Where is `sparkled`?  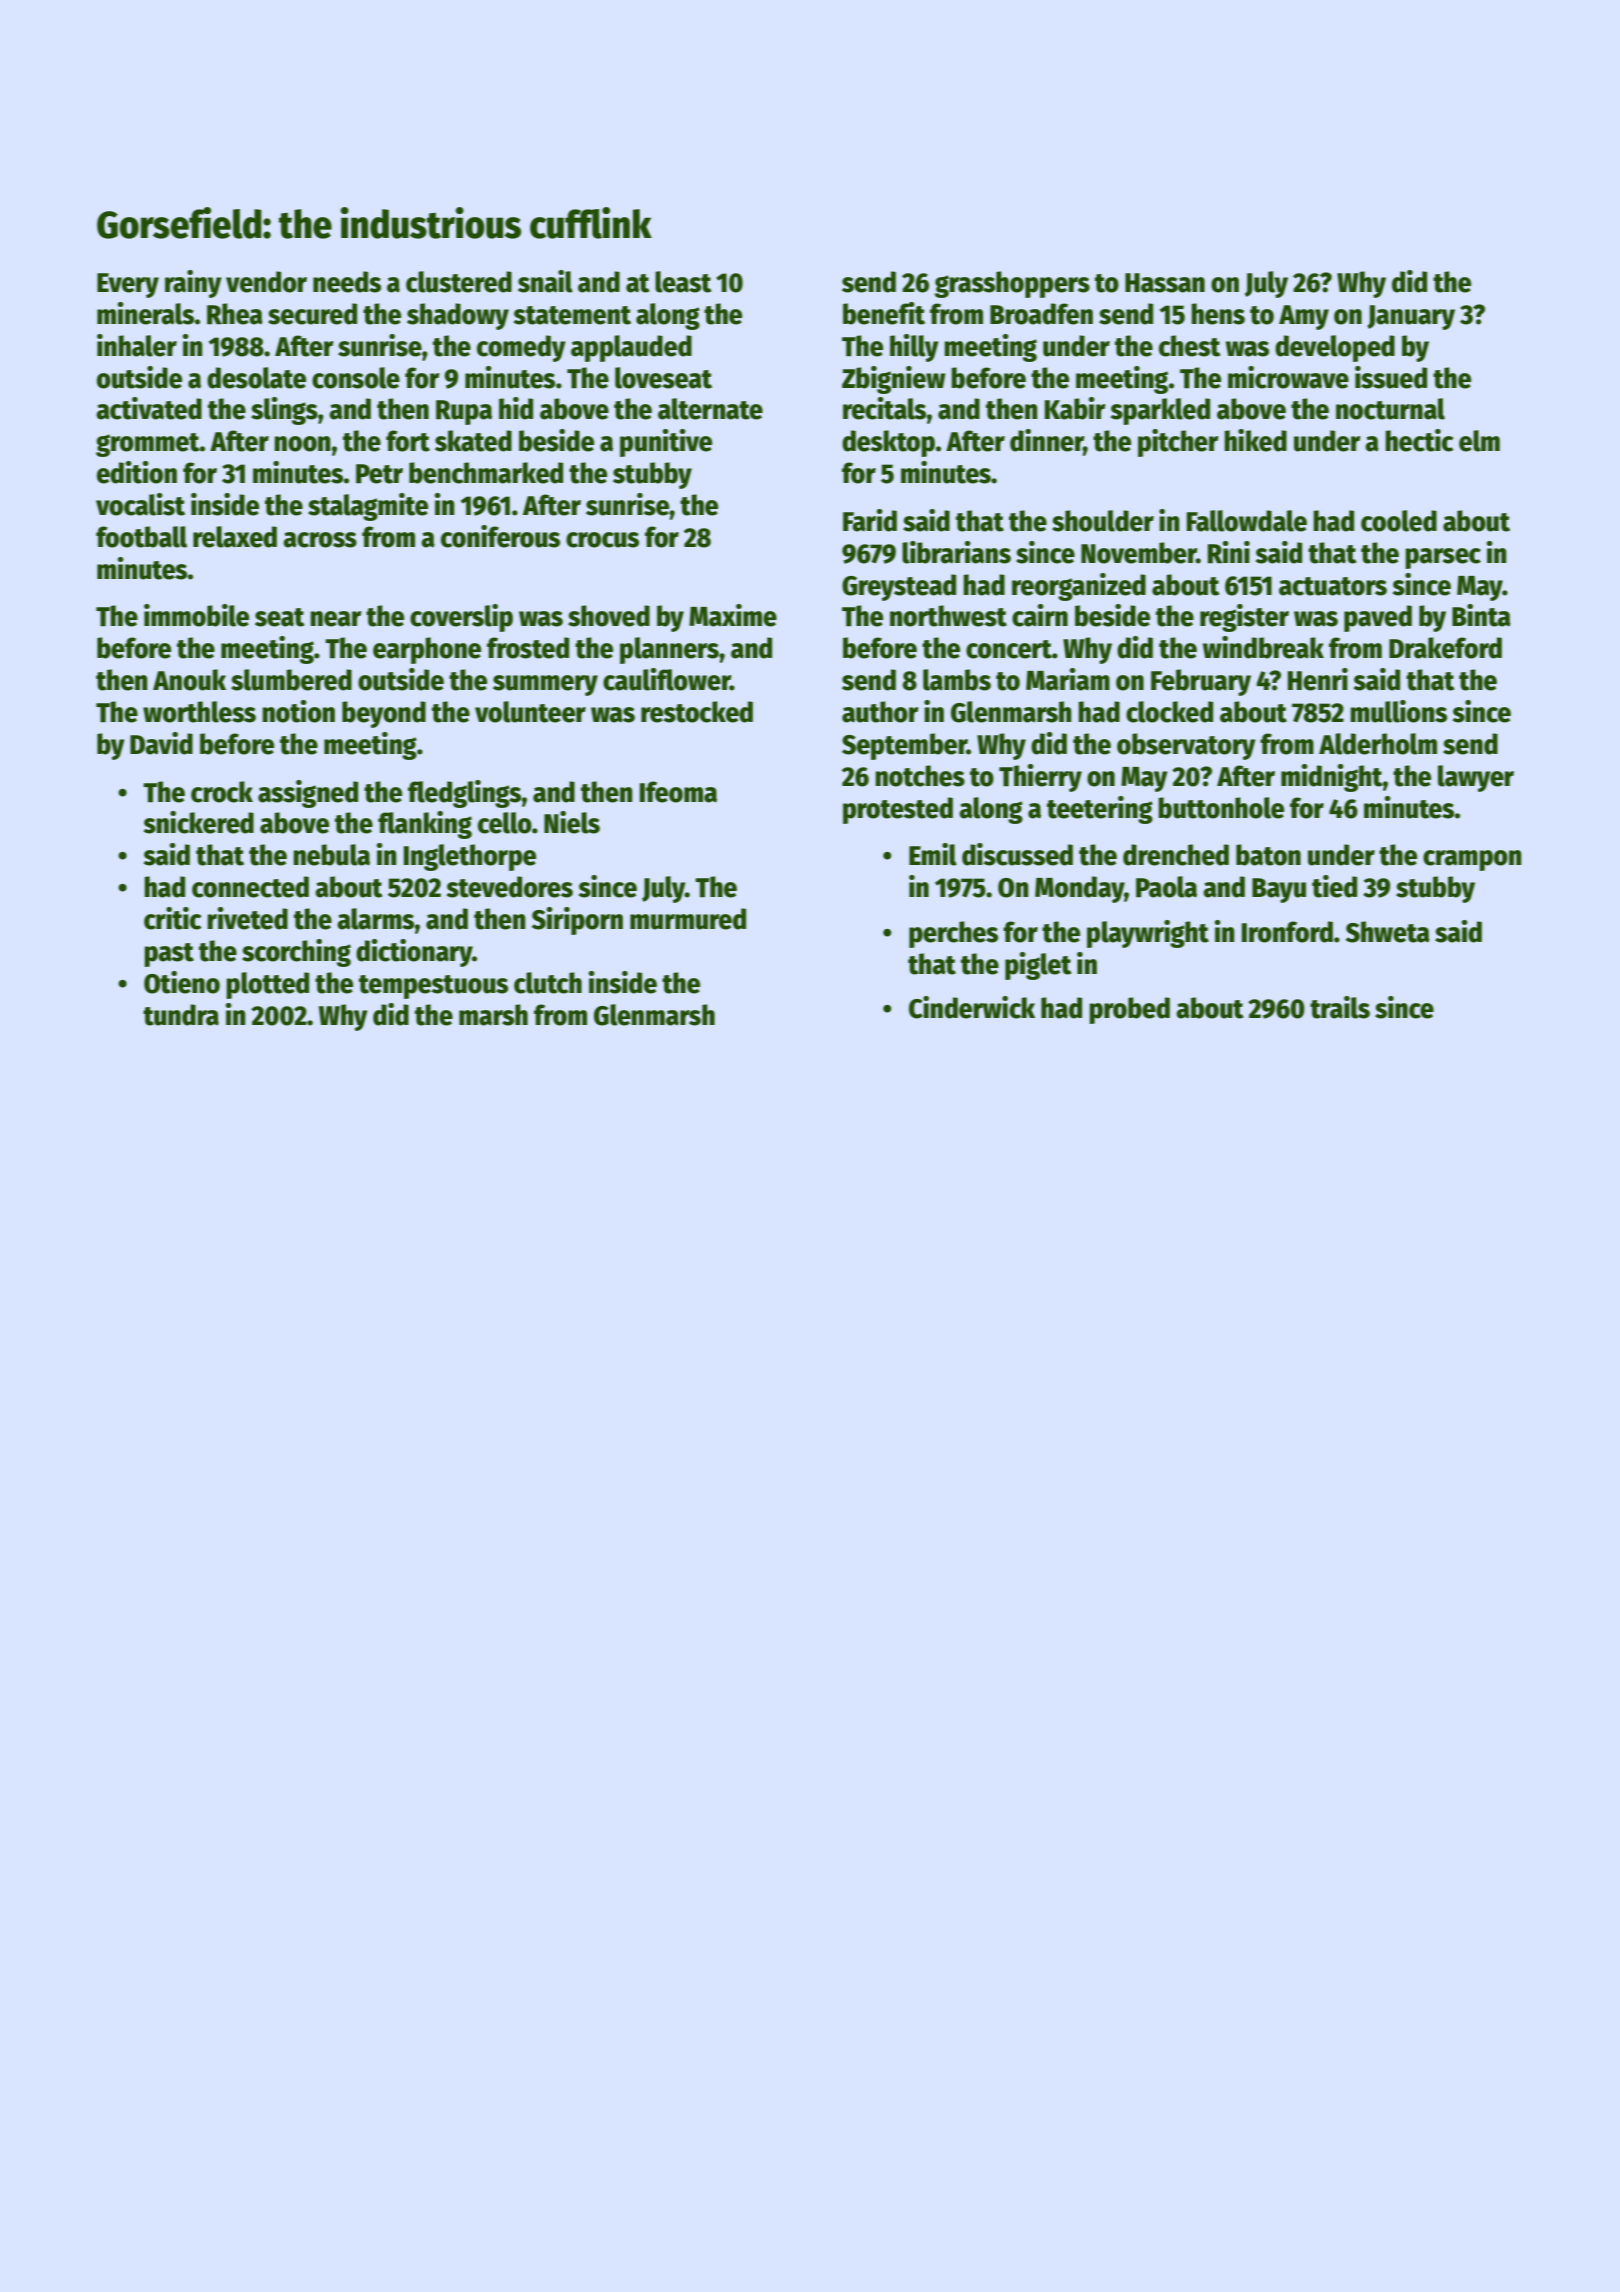 sparkled is located at coordinates (1160, 411).
